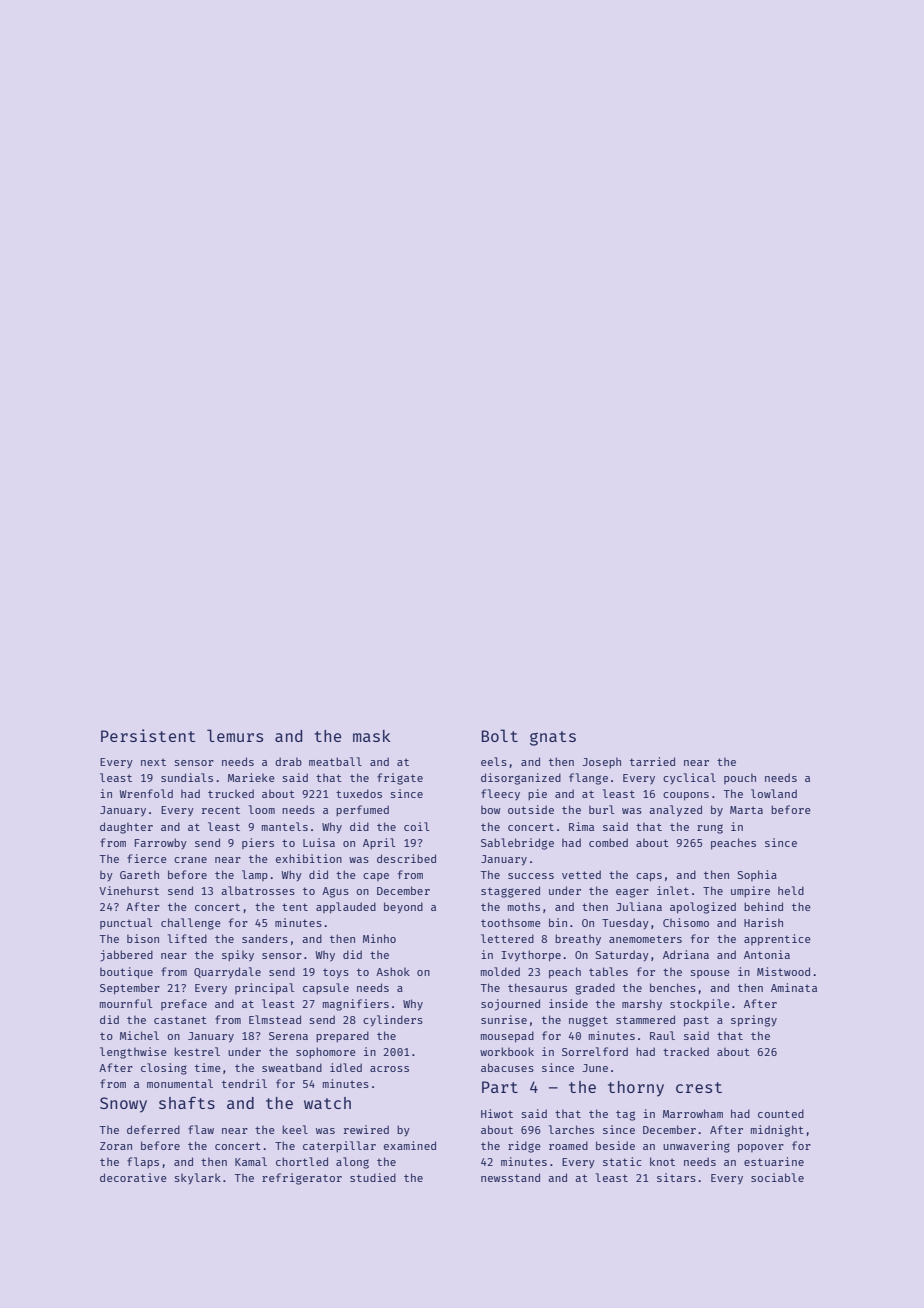 The height and width of the screenshot is (1308, 924). I want to click on gnats, so click(553, 738).
